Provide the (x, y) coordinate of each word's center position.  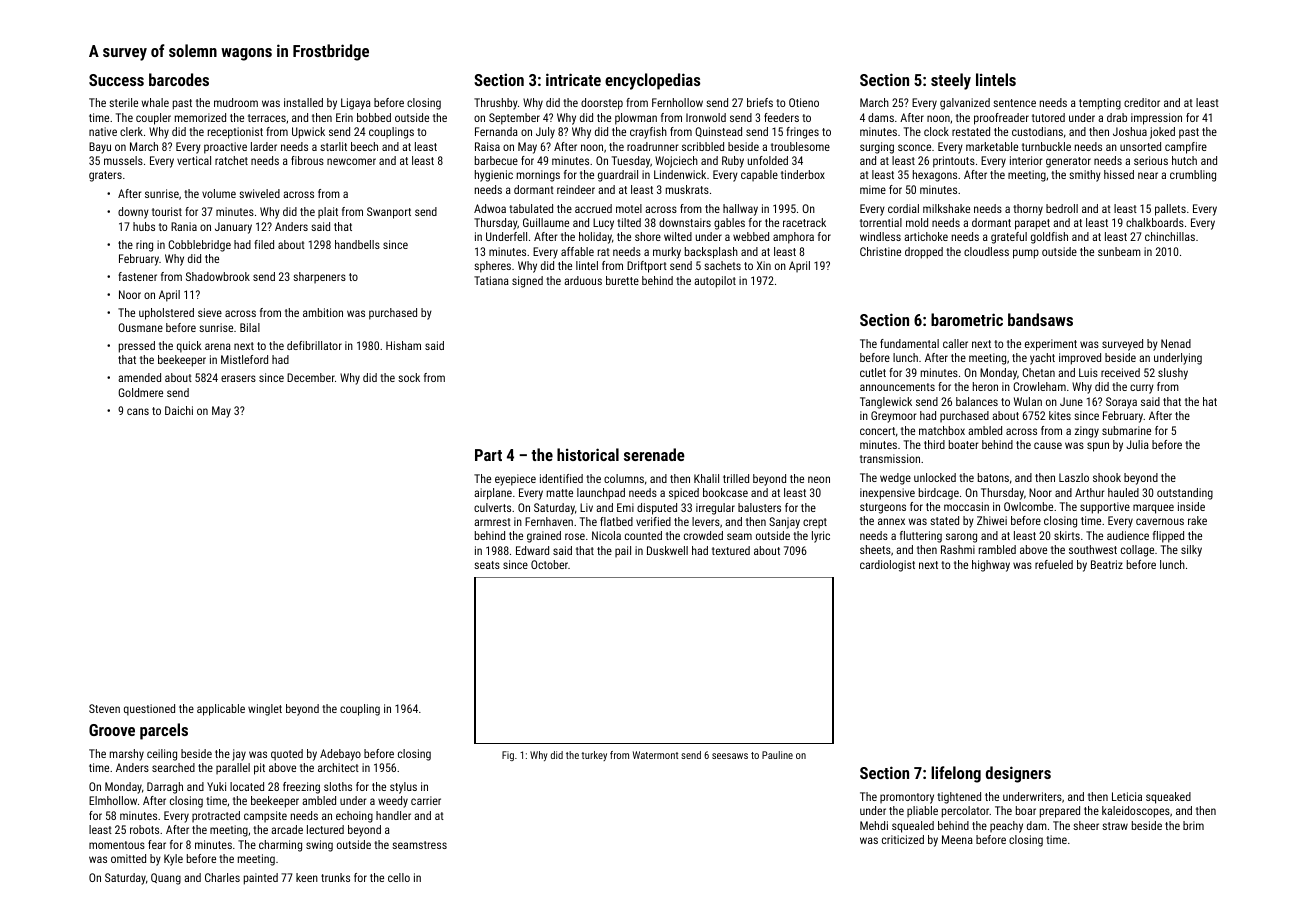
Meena (957, 839)
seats (487, 565)
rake (1197, 520)
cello (399, 877)
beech (364, 146)
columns (624, 478)
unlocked (935, 477)
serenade (654, 454)
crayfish (648, 133)
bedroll (1062, 208)
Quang (166, 879)
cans (138, 411)
